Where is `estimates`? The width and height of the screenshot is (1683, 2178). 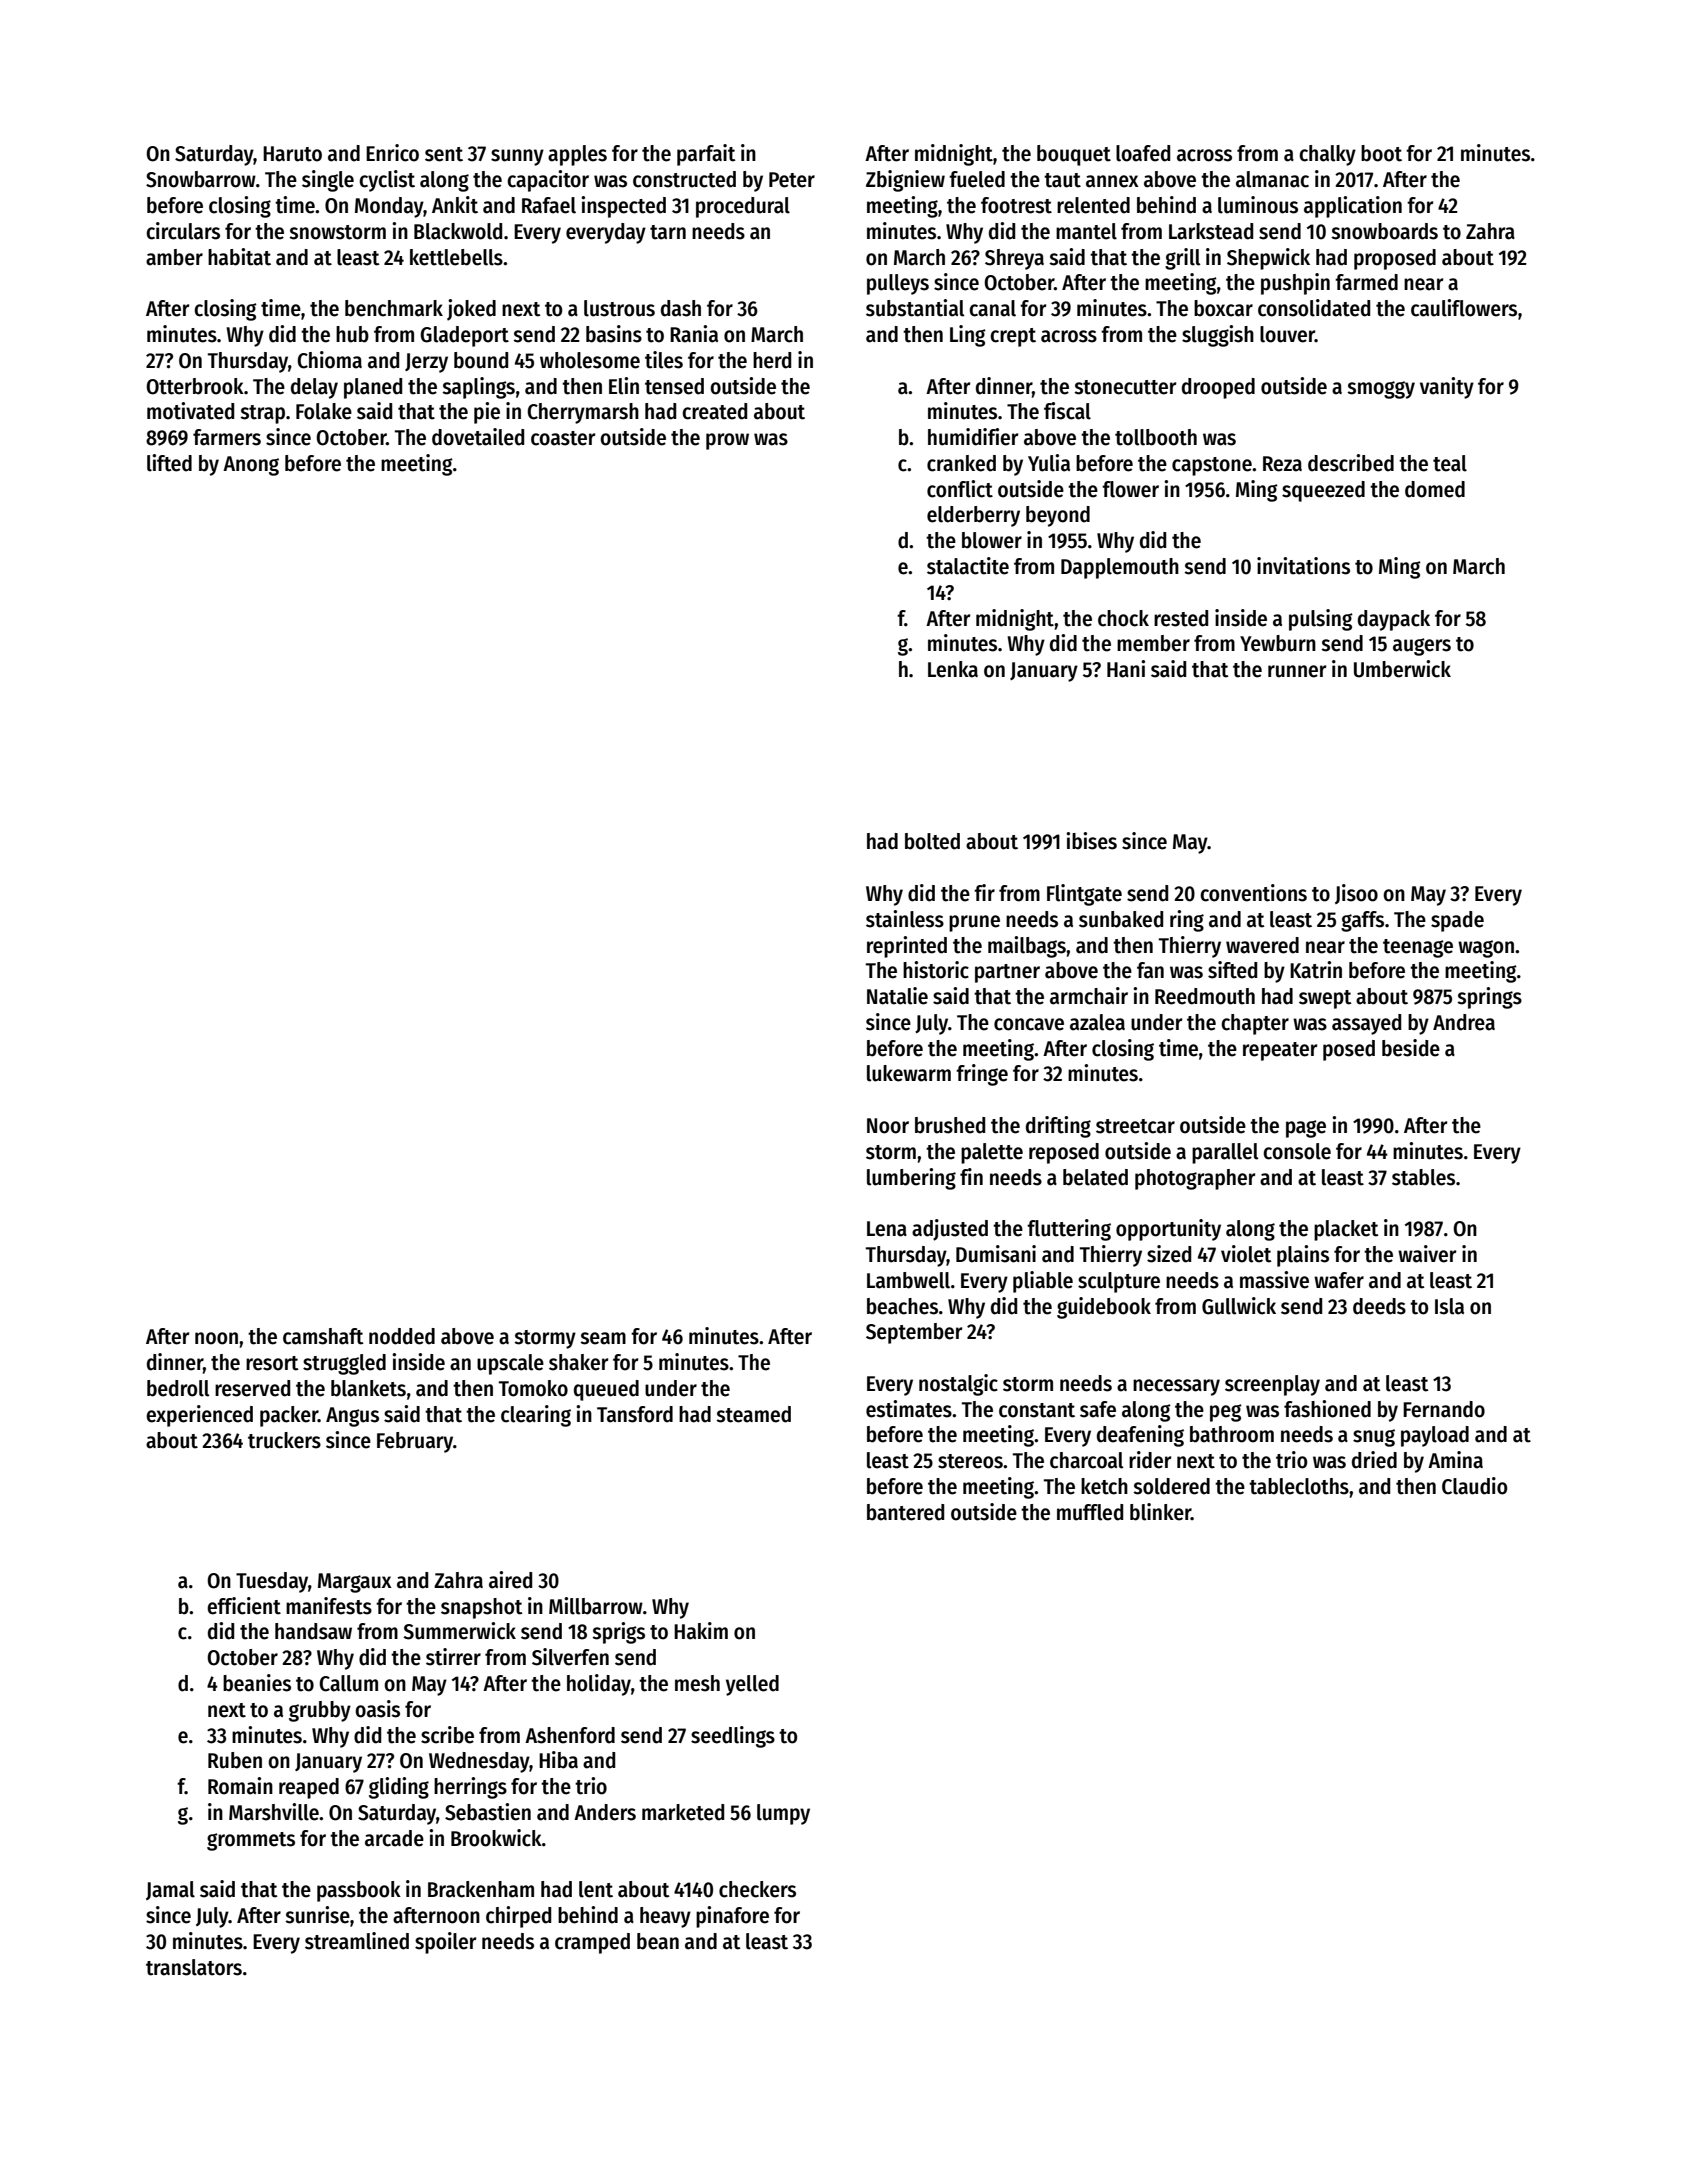
estimates is located at coordinates (909, 1409).
